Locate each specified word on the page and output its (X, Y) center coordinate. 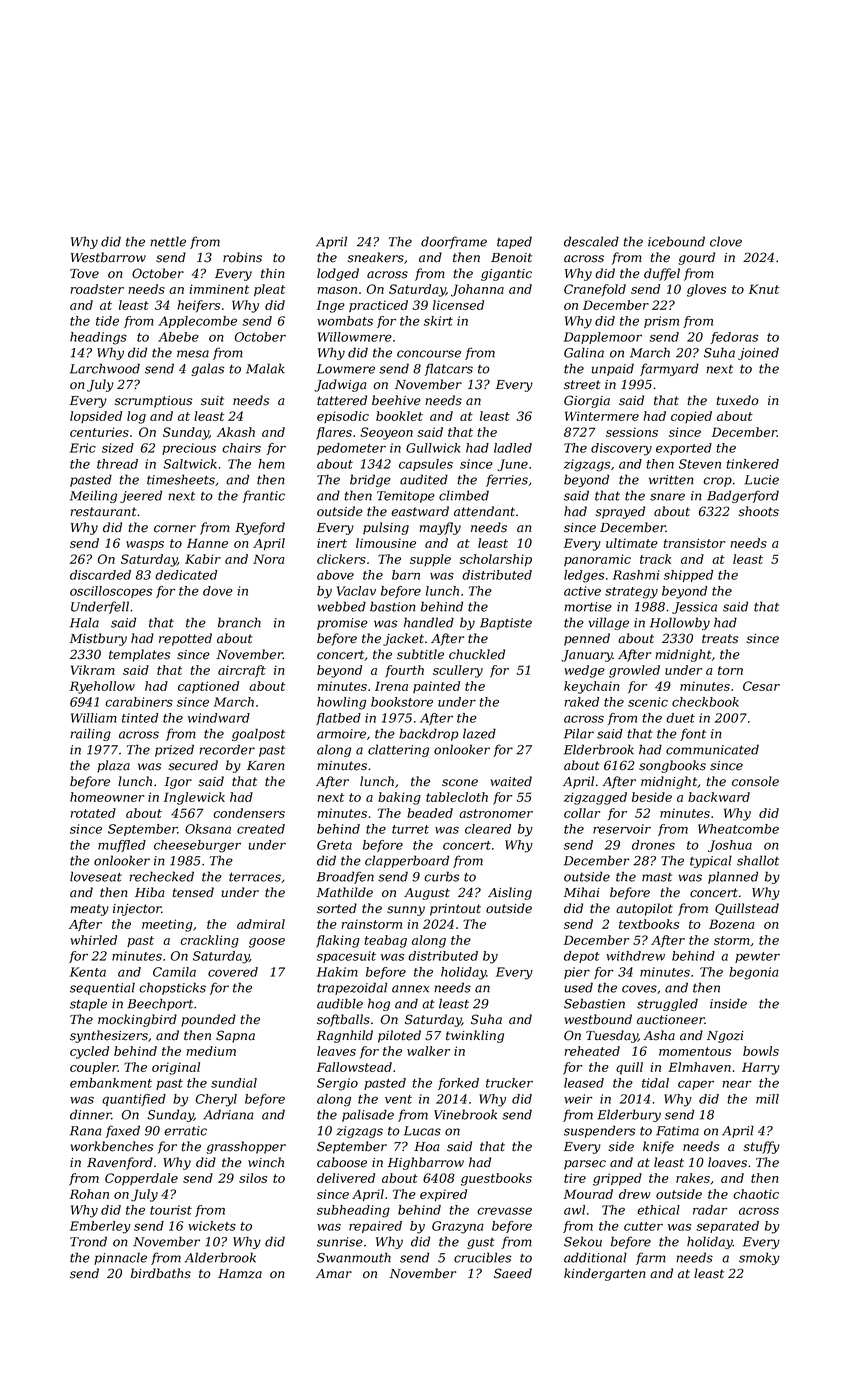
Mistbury (98, 639)
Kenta (88, 972)
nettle (168, 241)
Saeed (513, 1273)
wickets (212, 1226)
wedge (584, 671)
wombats (345, 321)
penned (587, 639)
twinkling (475, 1036)
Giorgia (587, 401)
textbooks (649, 924)
